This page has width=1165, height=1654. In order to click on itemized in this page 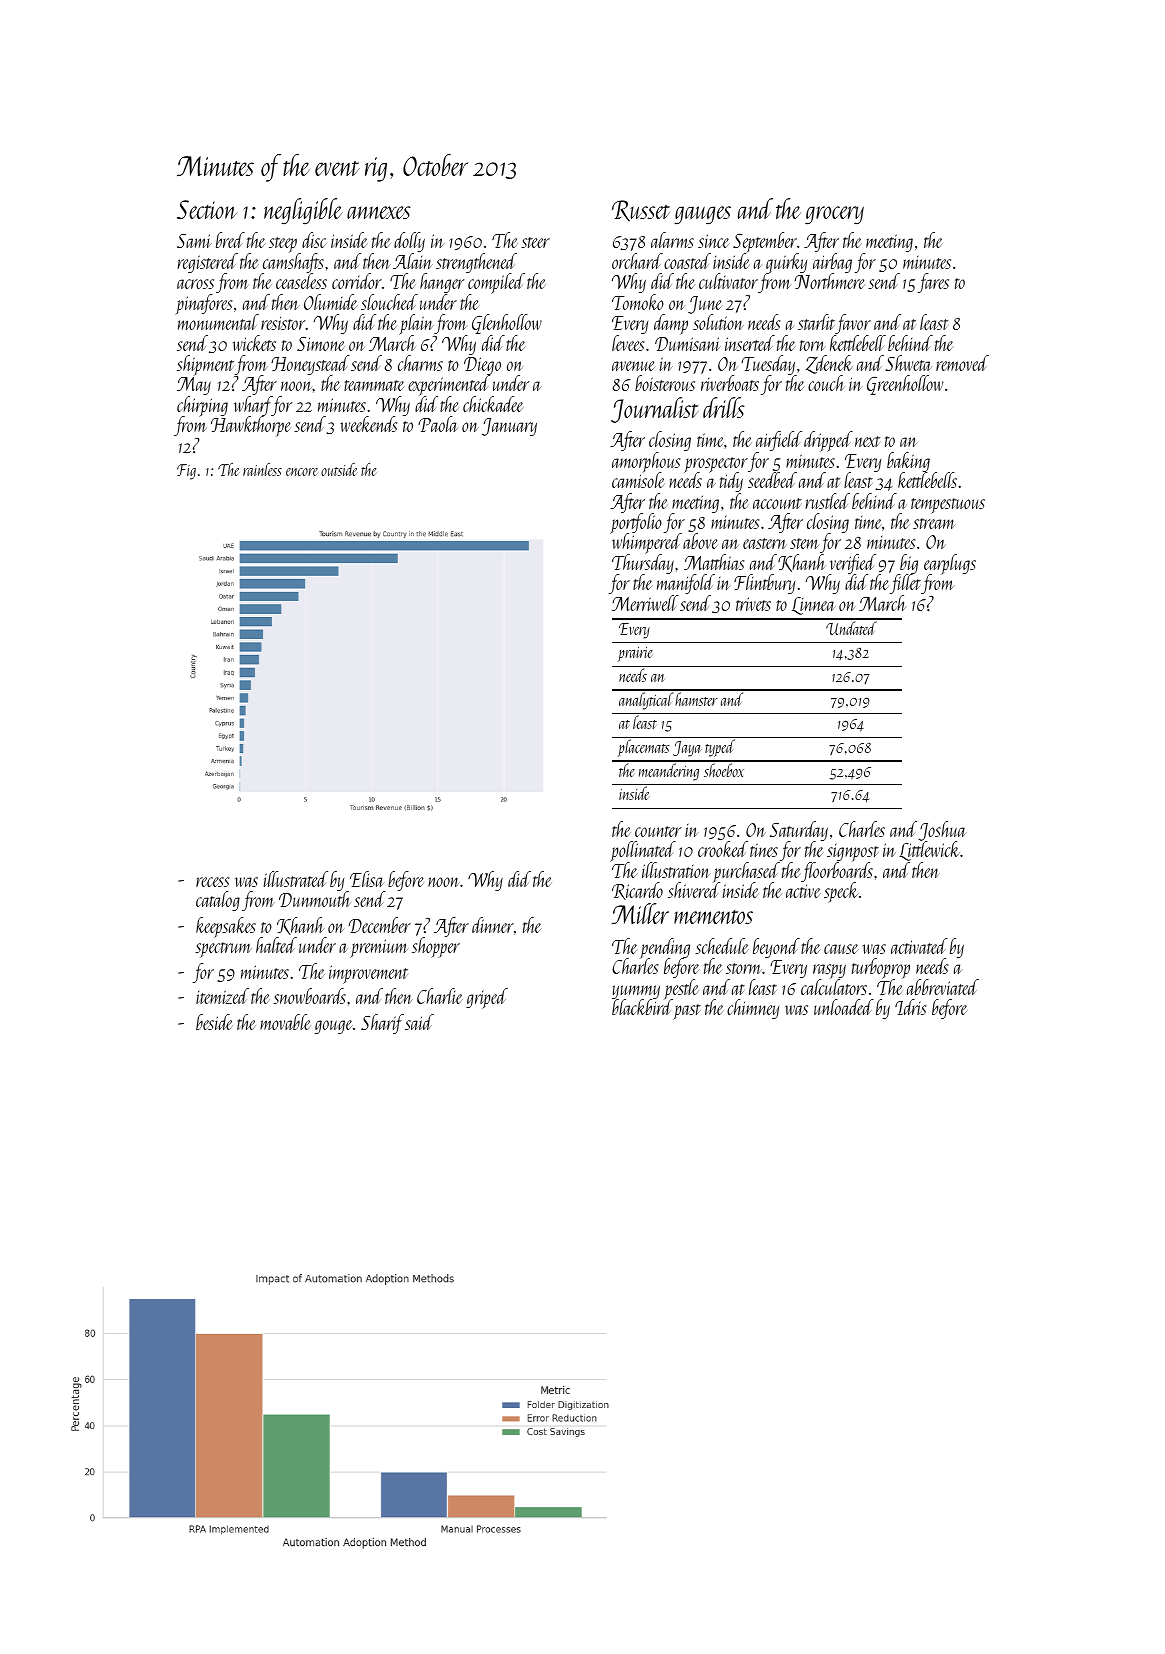, I will do `click(222, 996)`.
